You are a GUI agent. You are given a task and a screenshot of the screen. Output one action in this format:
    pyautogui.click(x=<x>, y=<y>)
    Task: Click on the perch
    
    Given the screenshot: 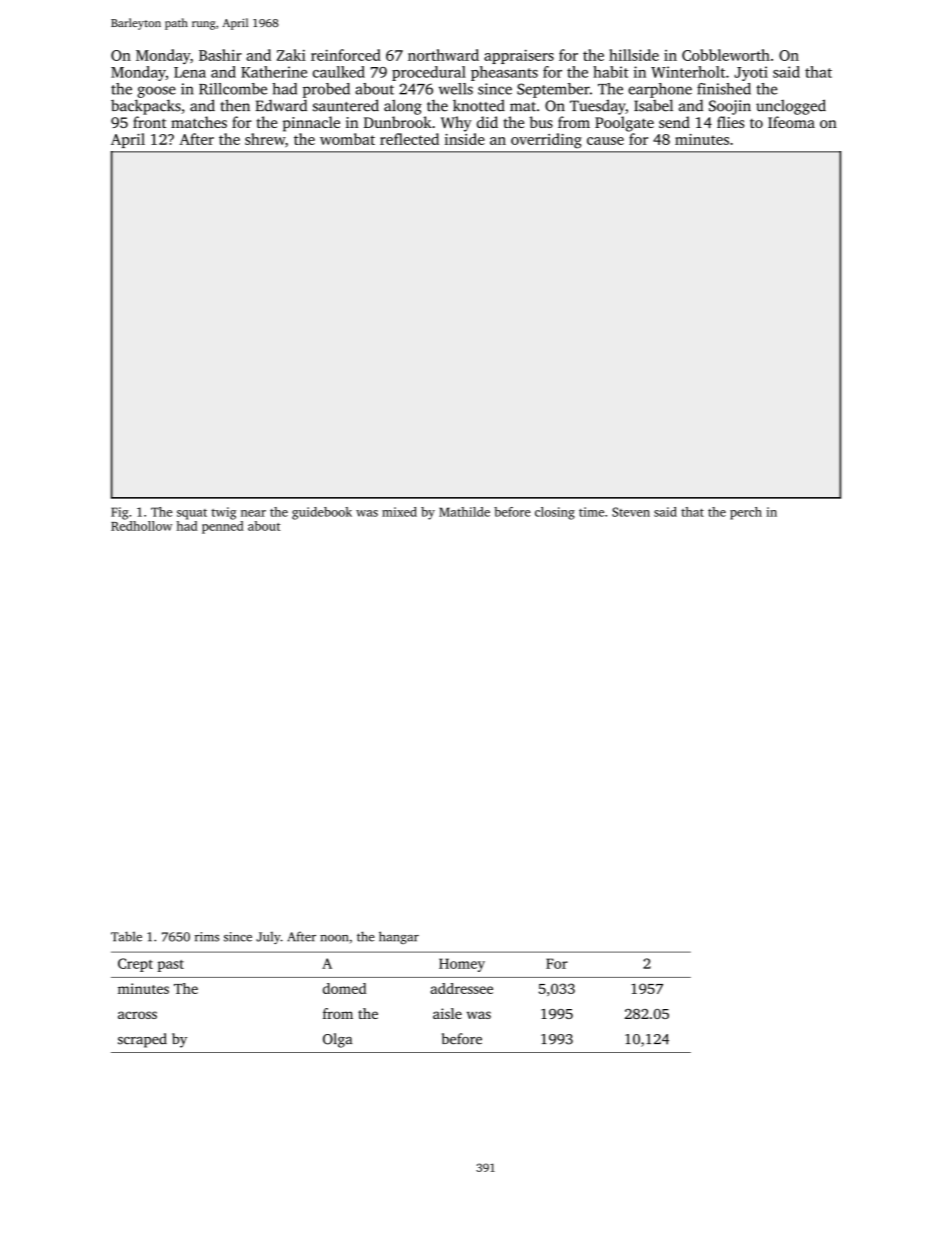 What is the action you would take?
    pyautogui.click(x=746, y=513)
